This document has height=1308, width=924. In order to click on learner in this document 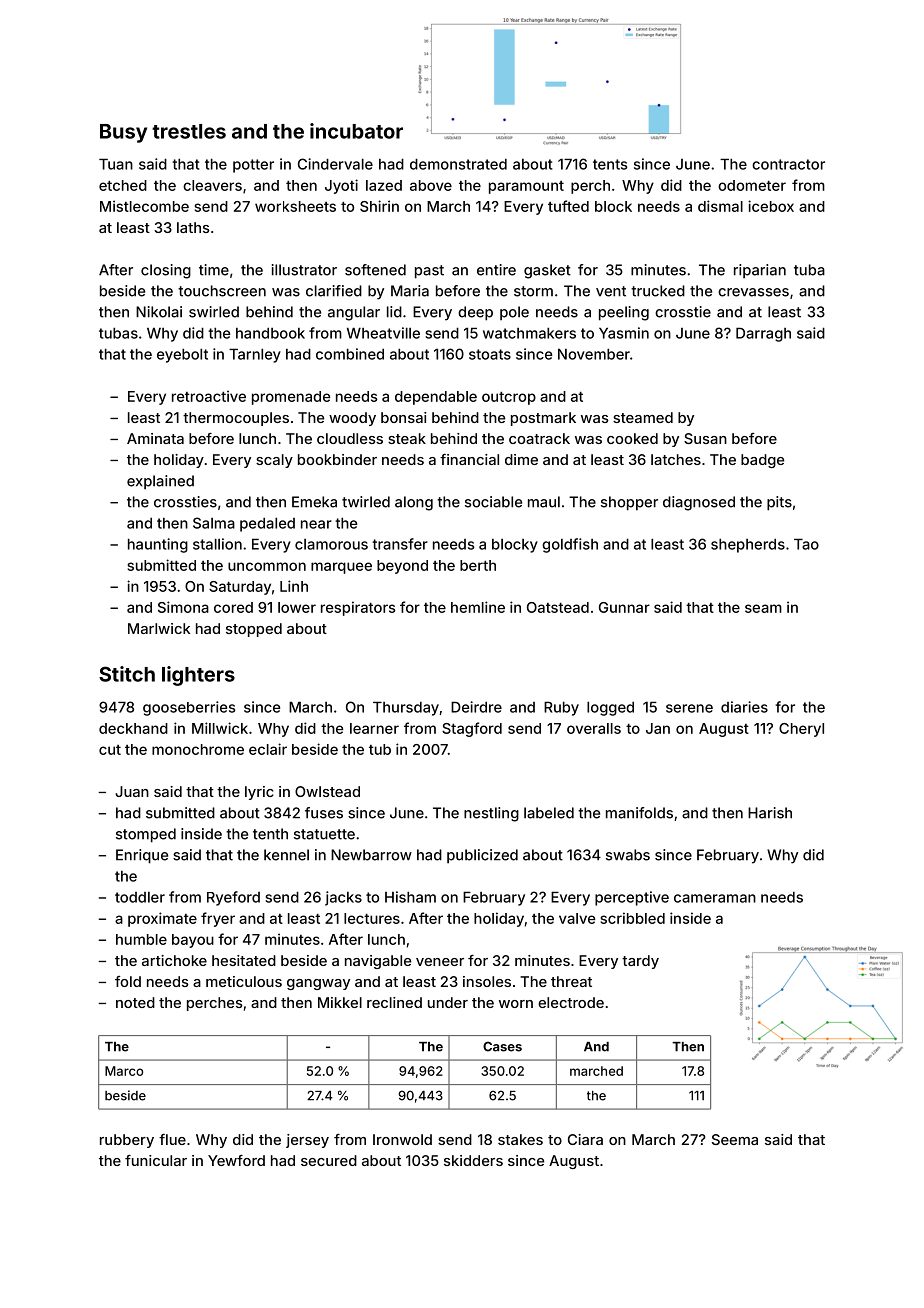, I will do `click(374, 728)`.
